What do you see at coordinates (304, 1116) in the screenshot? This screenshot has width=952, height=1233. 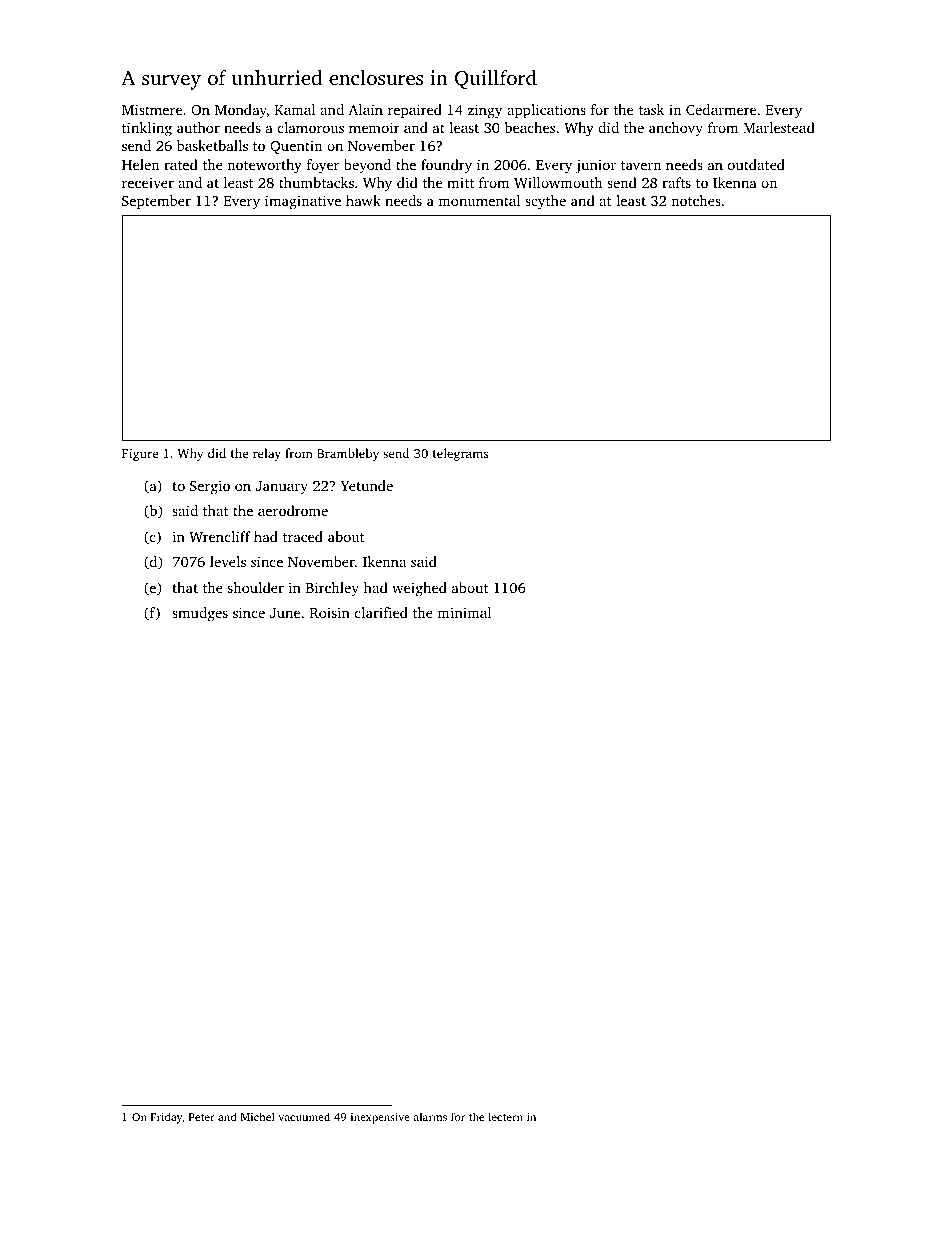 I see `vacuumed` at bounding box center [304, 1116].
